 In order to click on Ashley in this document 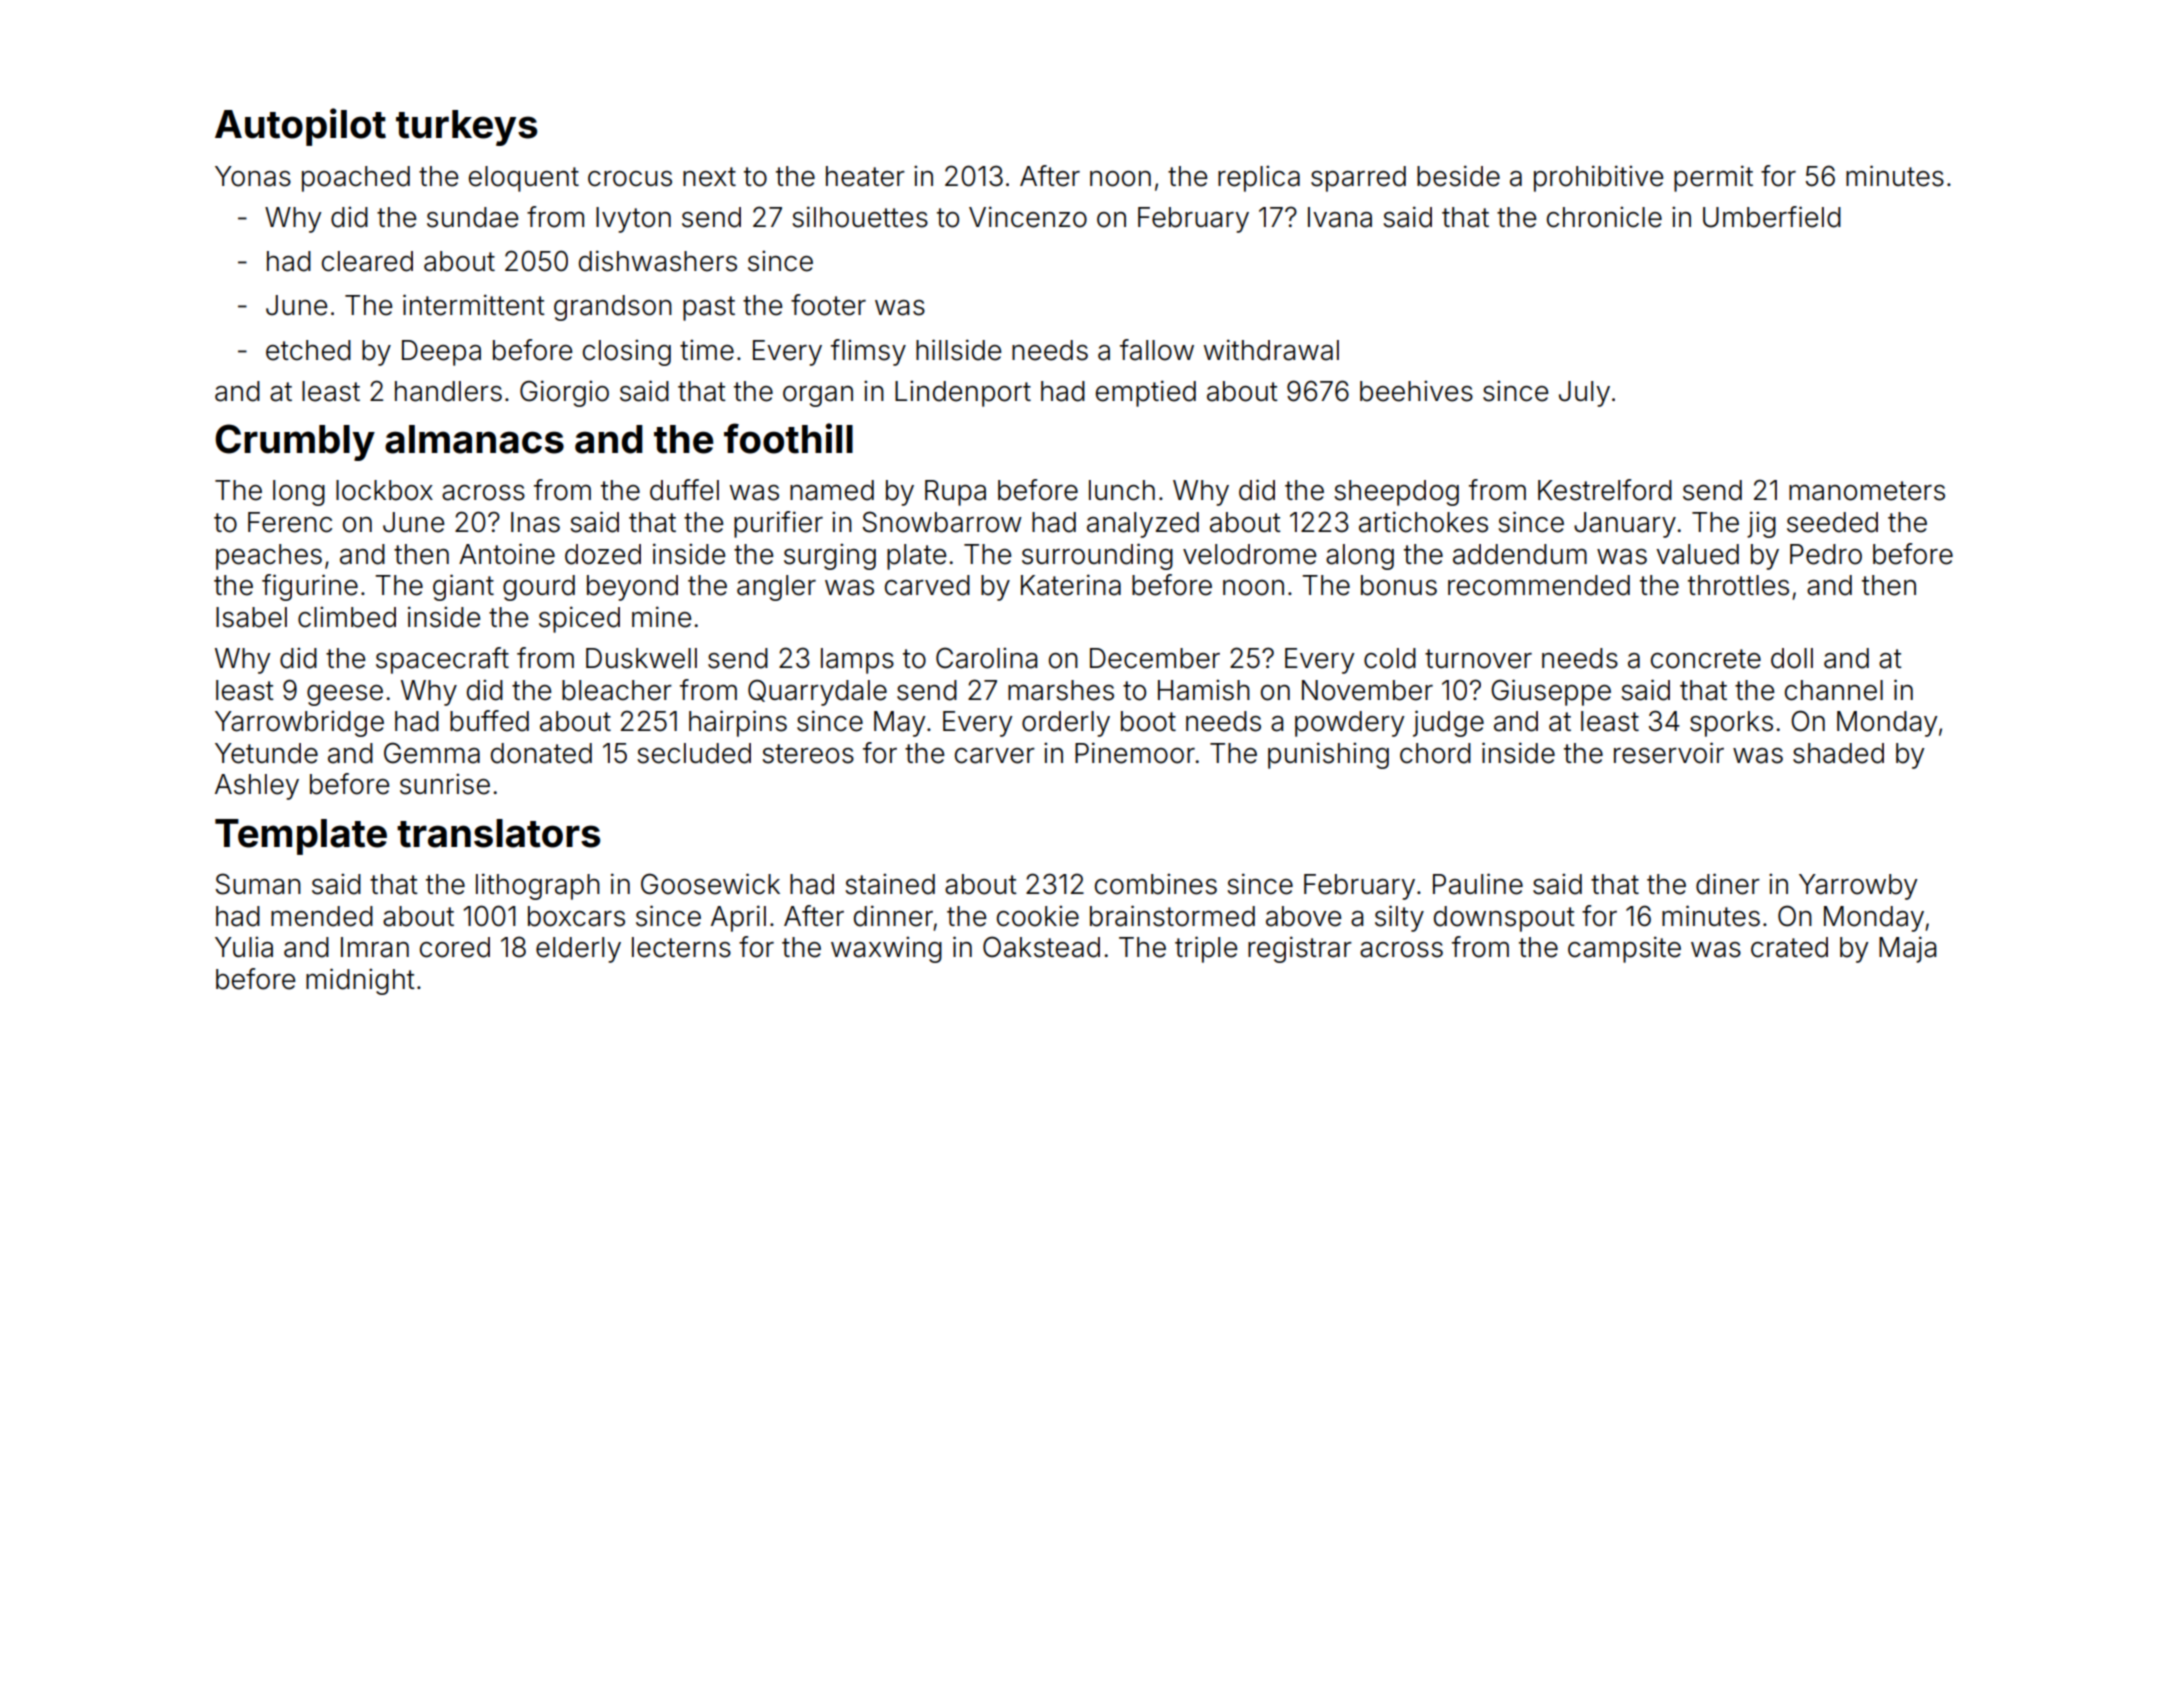, I will do `click(257, 787)`.
